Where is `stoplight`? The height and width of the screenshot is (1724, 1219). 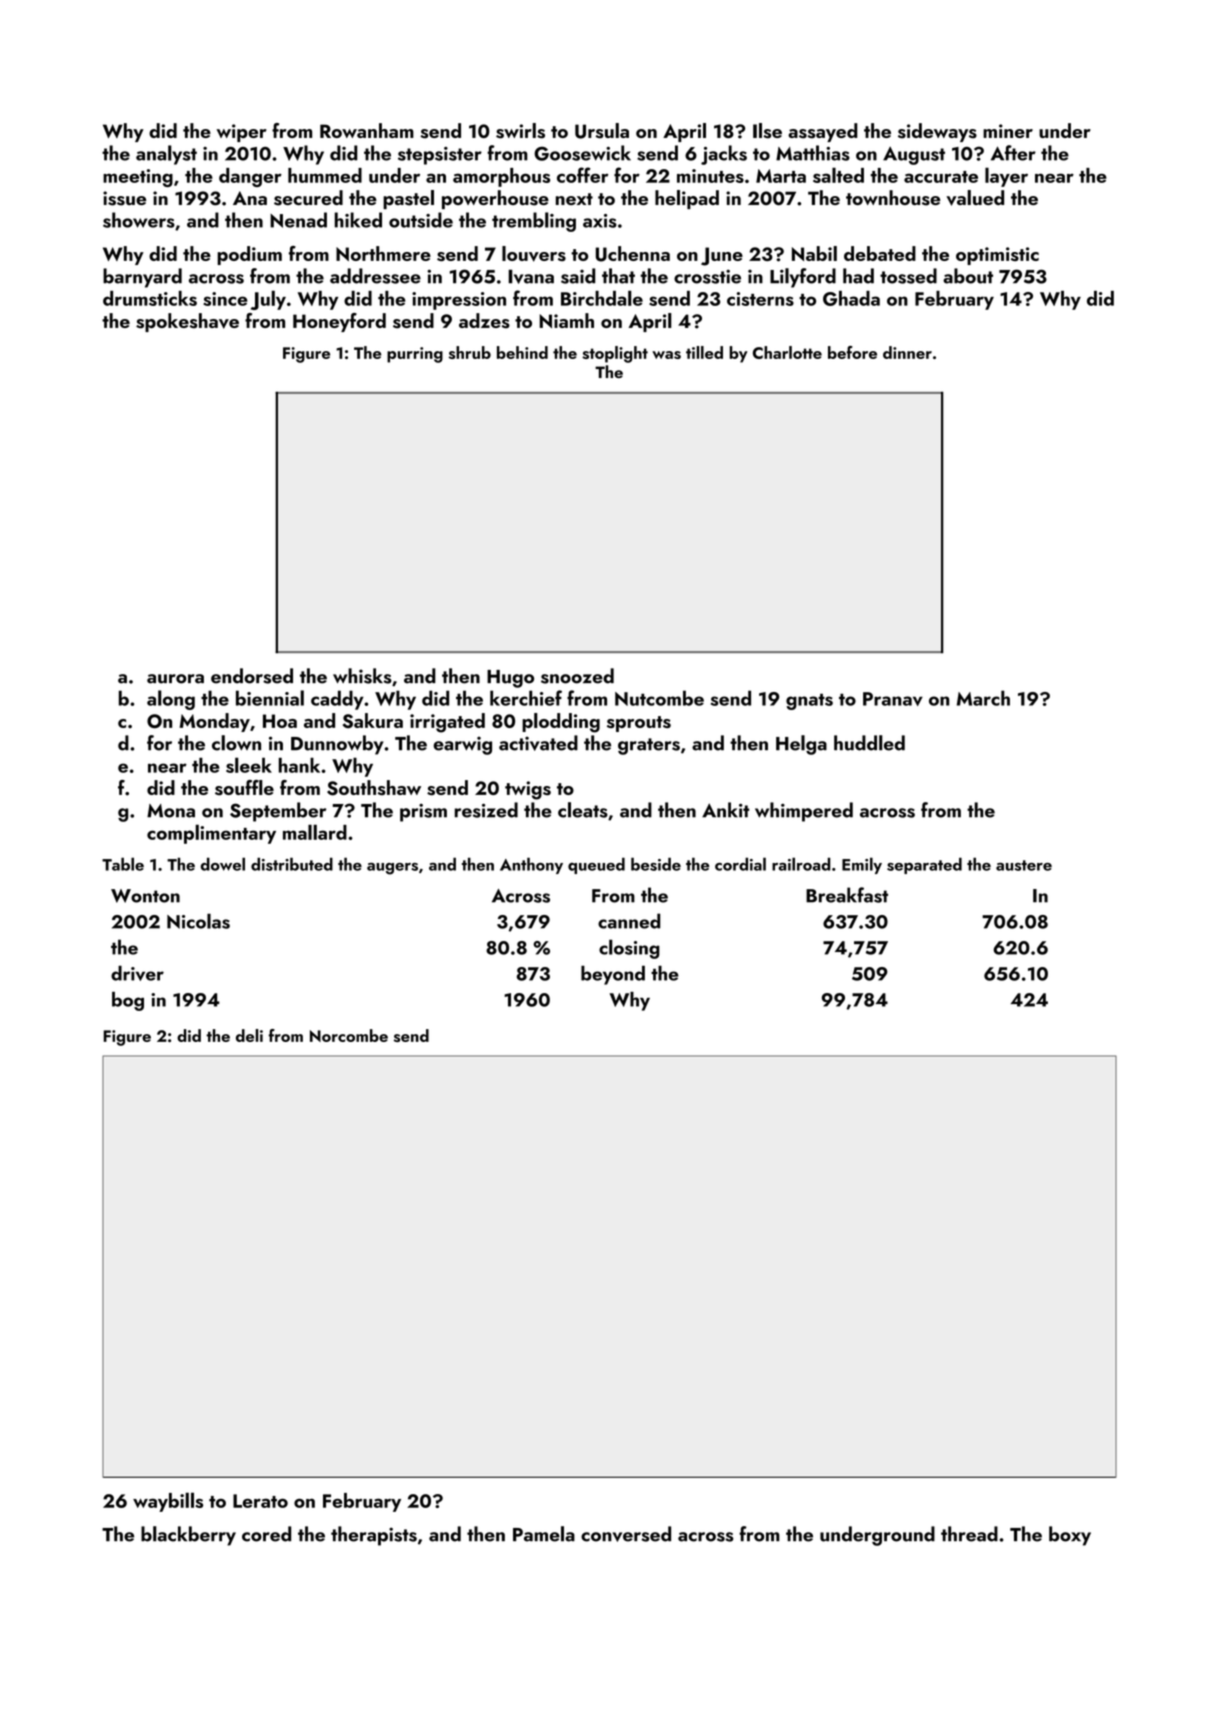
stoplight is located at coordinates (615, 354).
